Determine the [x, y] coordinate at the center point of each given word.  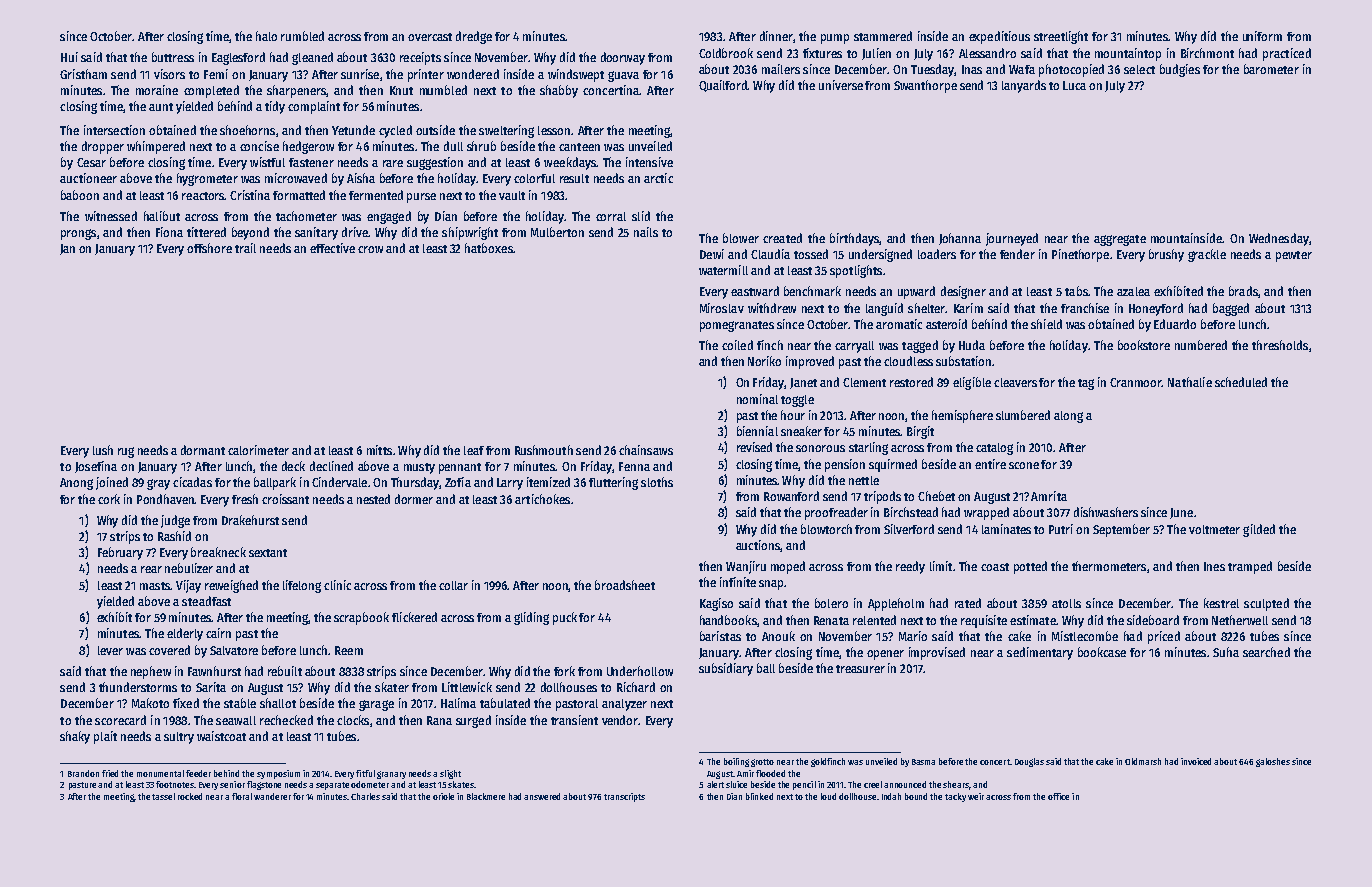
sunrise [360, 74]
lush [103, 450]
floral [242, 796]
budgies [1180, 70]
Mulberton [557, 232]
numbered [1201, 345]
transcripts [624, 797]
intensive [649, 162]
